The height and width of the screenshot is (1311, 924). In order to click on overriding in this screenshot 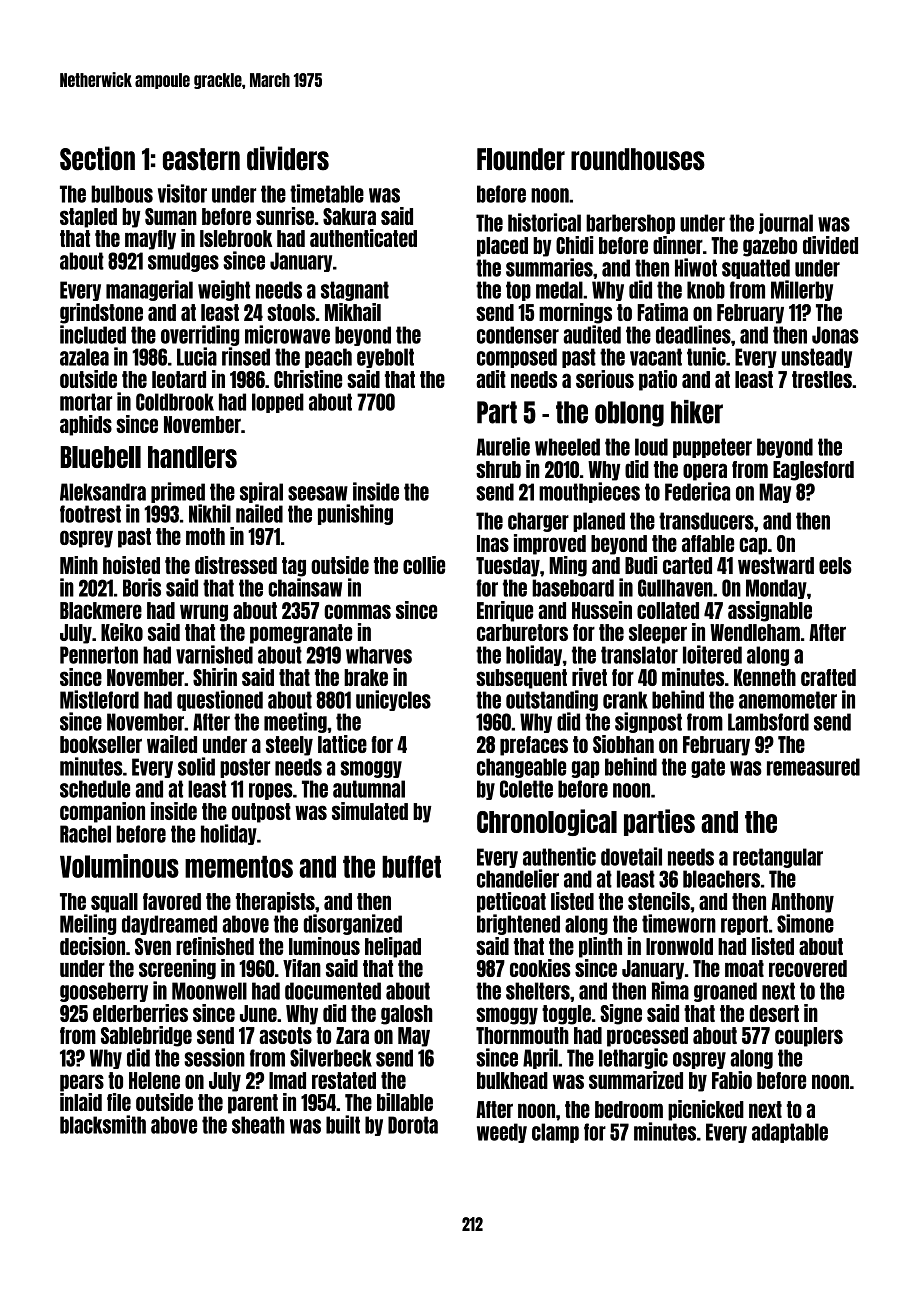, I will do `click(200, 335)`.
